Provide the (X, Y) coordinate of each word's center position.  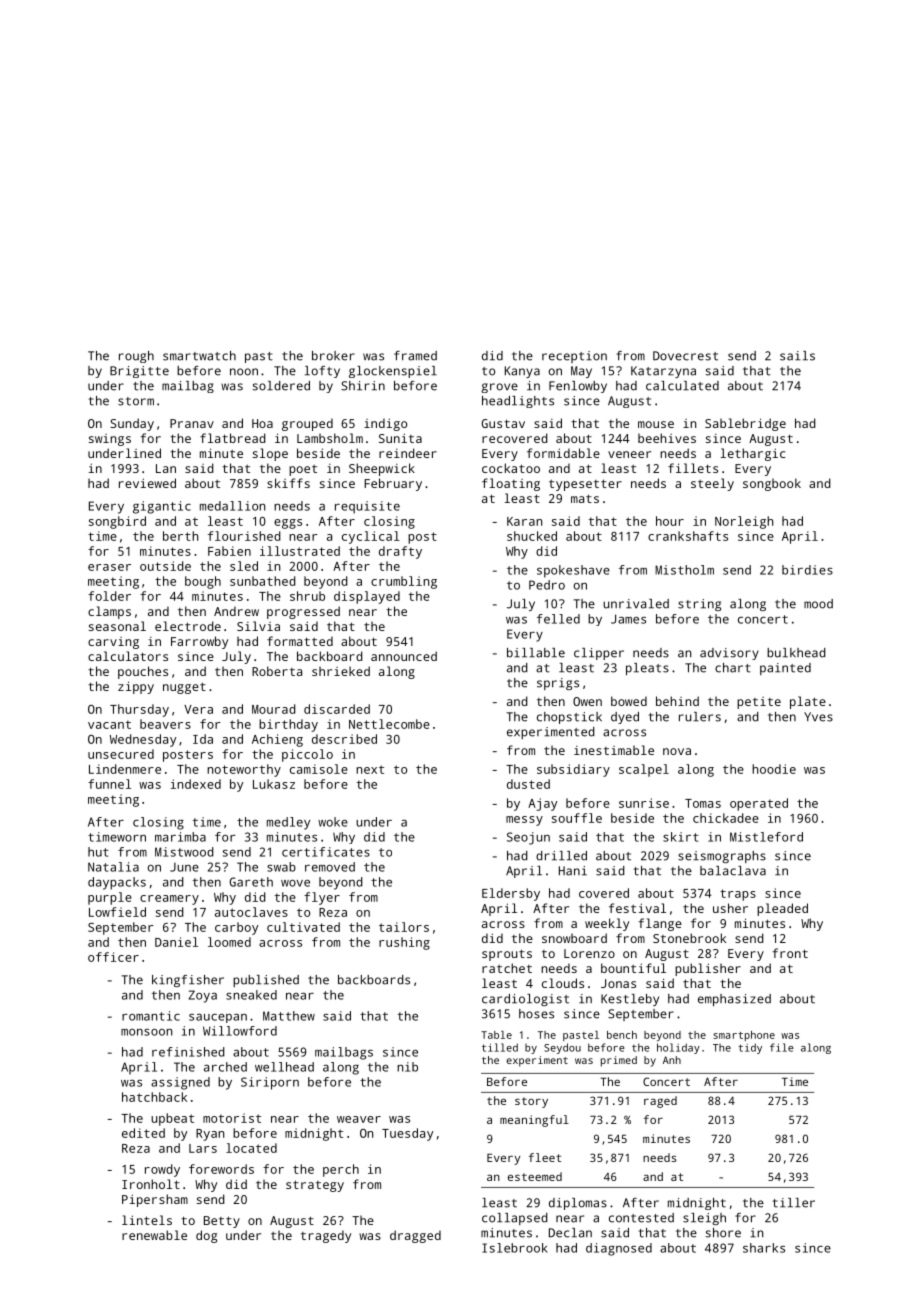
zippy (136, 687)
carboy (236, 928)
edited (143, 1133)
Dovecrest (685, 356)
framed (415, 356)
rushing (404, 943)
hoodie (774, 769)
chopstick (569, 718)
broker (333, 356)
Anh (672, 1060)
